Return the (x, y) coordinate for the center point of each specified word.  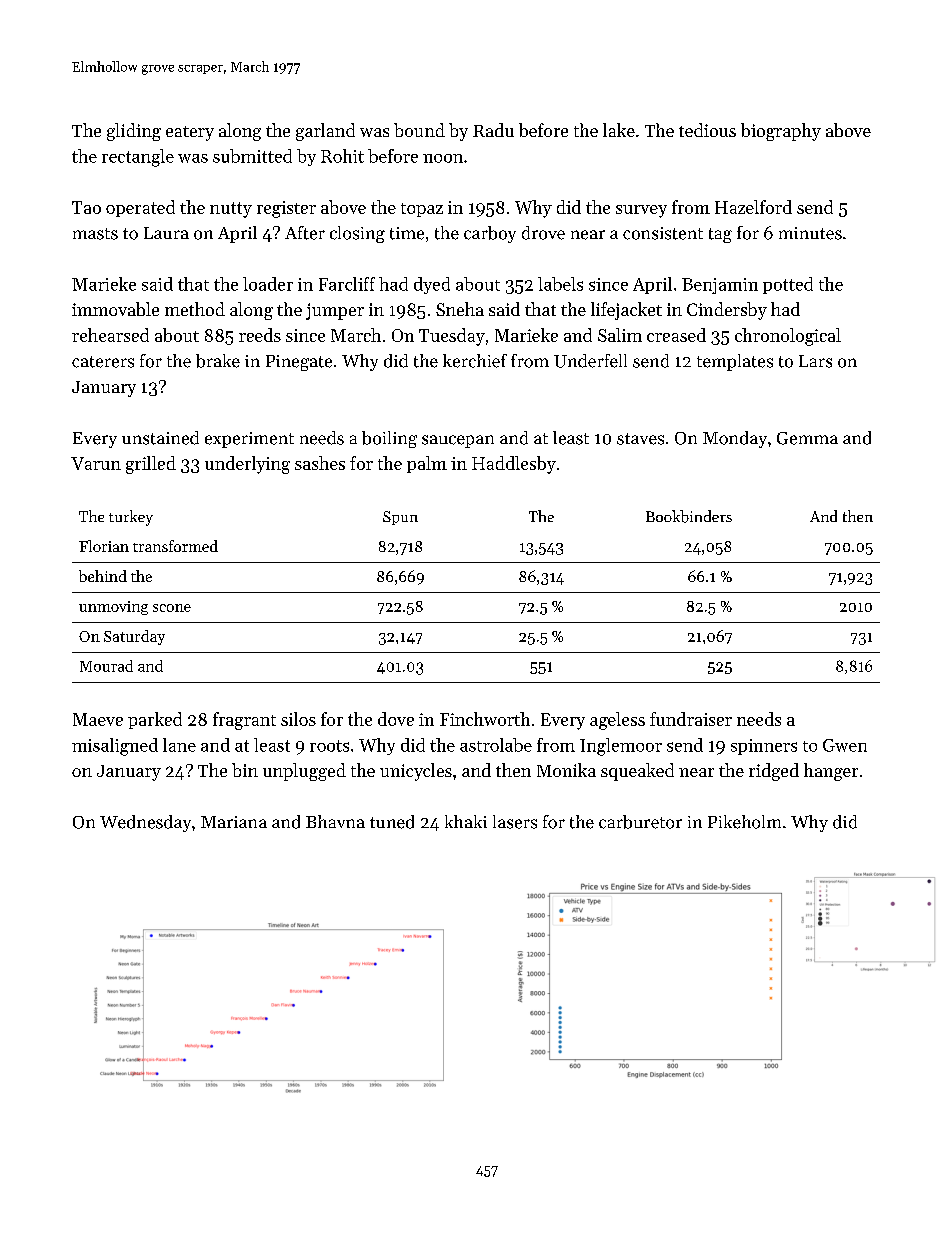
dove (396, 719)
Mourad (106, 666)
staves (640, 439)
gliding (134, 132)
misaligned (115, 747)
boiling (389, 439)
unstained (160, 438)
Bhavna (335, 821)
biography (781, 132)
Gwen (845, 745)
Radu (493, 130)
